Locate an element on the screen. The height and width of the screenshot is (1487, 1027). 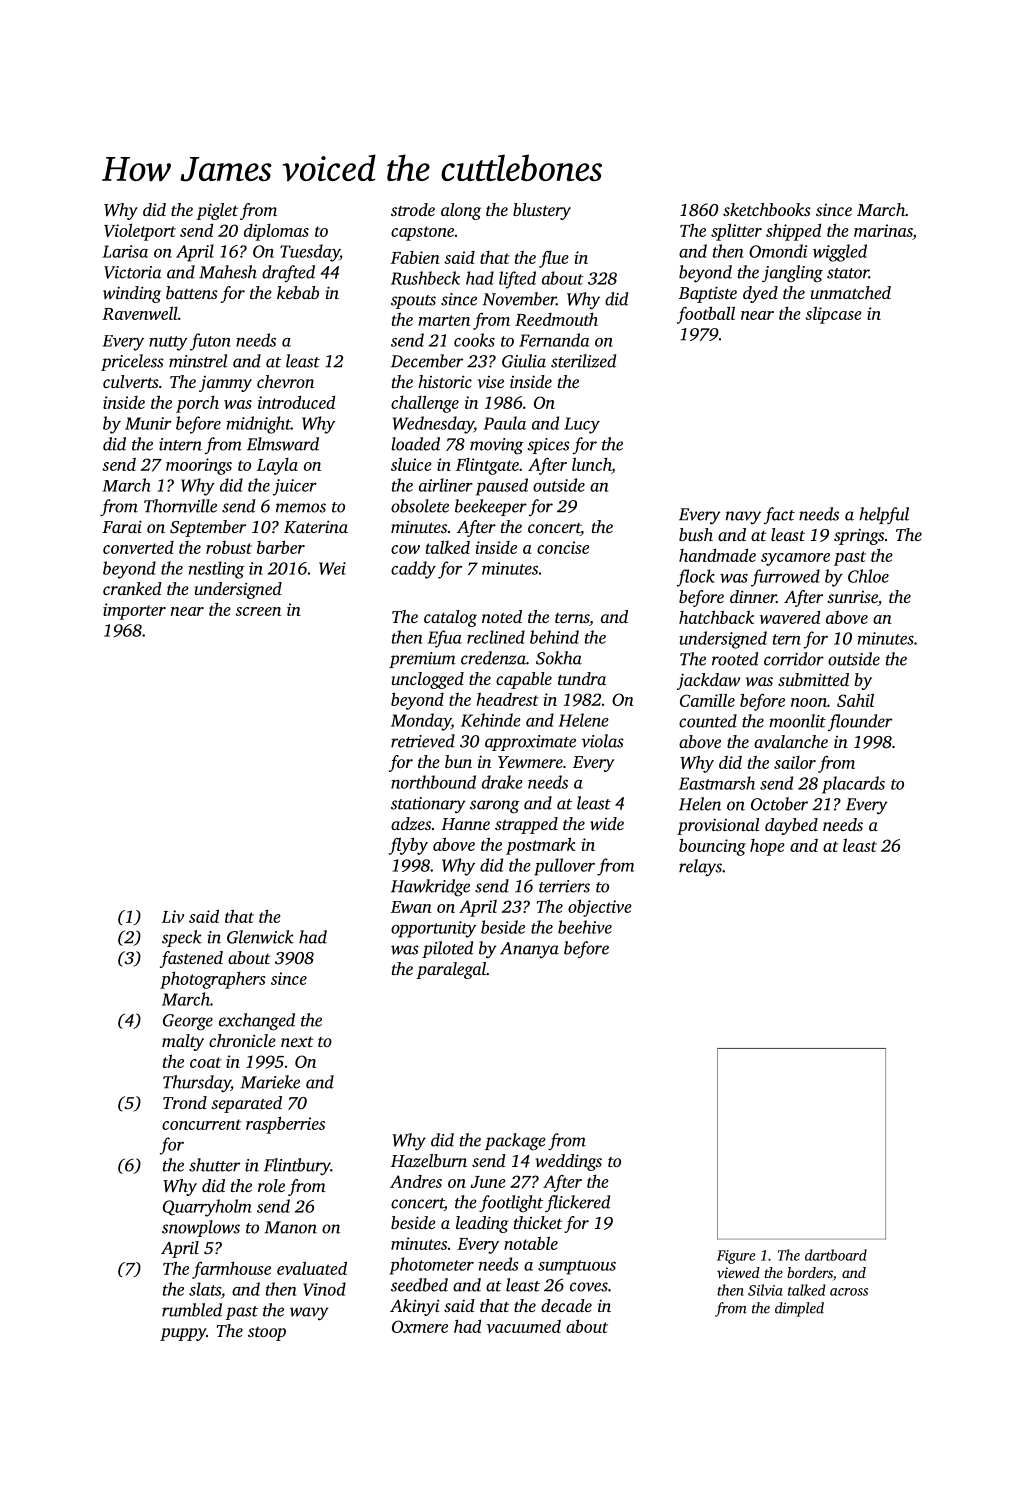
placards is located at coordinates (853, 785).
